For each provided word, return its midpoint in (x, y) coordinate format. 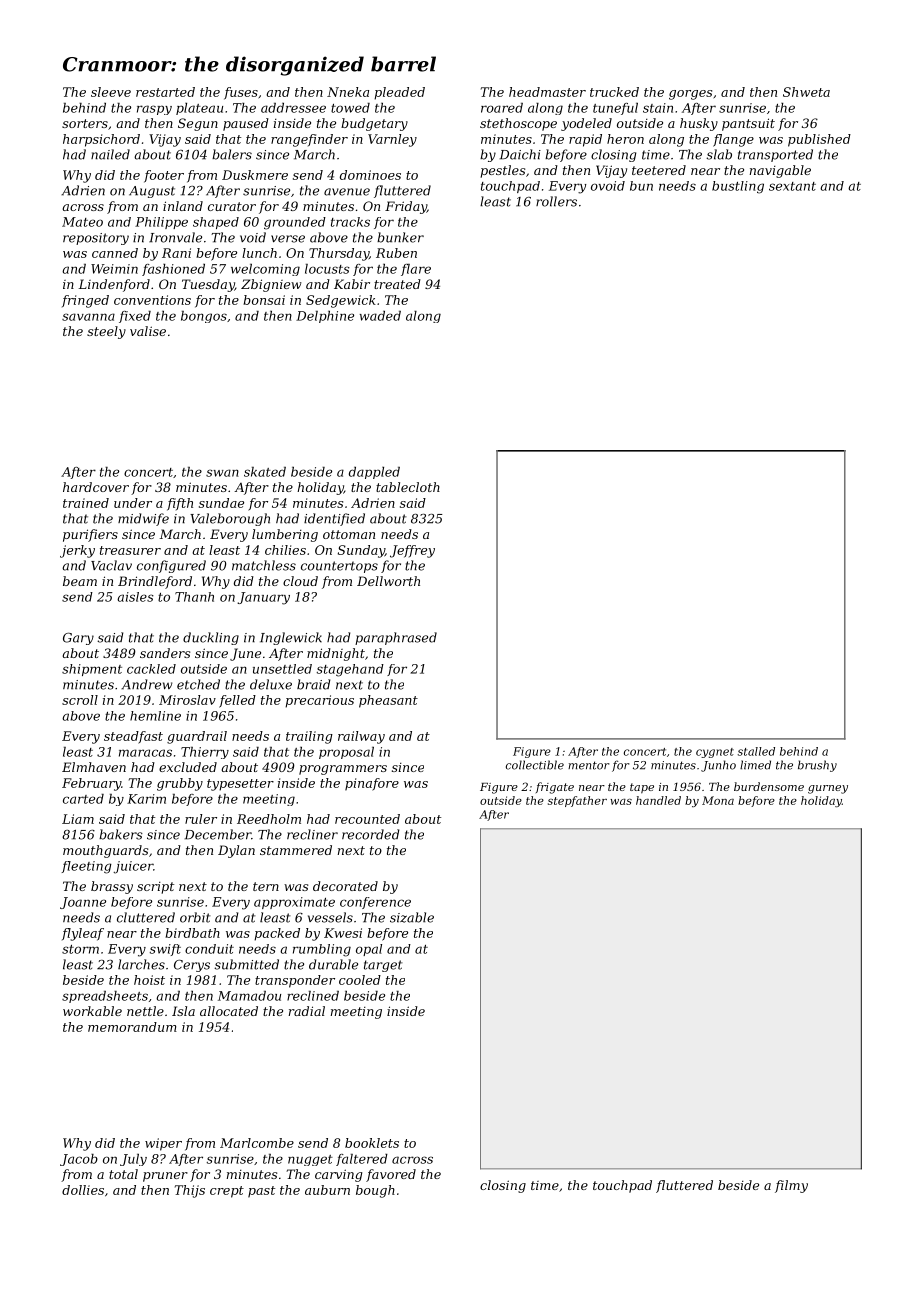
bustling (738, 187)
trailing (309, 737)
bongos (204, 317)
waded (380, 316)
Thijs (190, 1191)
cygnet (715, 753)
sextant (792, 186)
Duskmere (255, 175)
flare (416, 270)
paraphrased (396, 638)
